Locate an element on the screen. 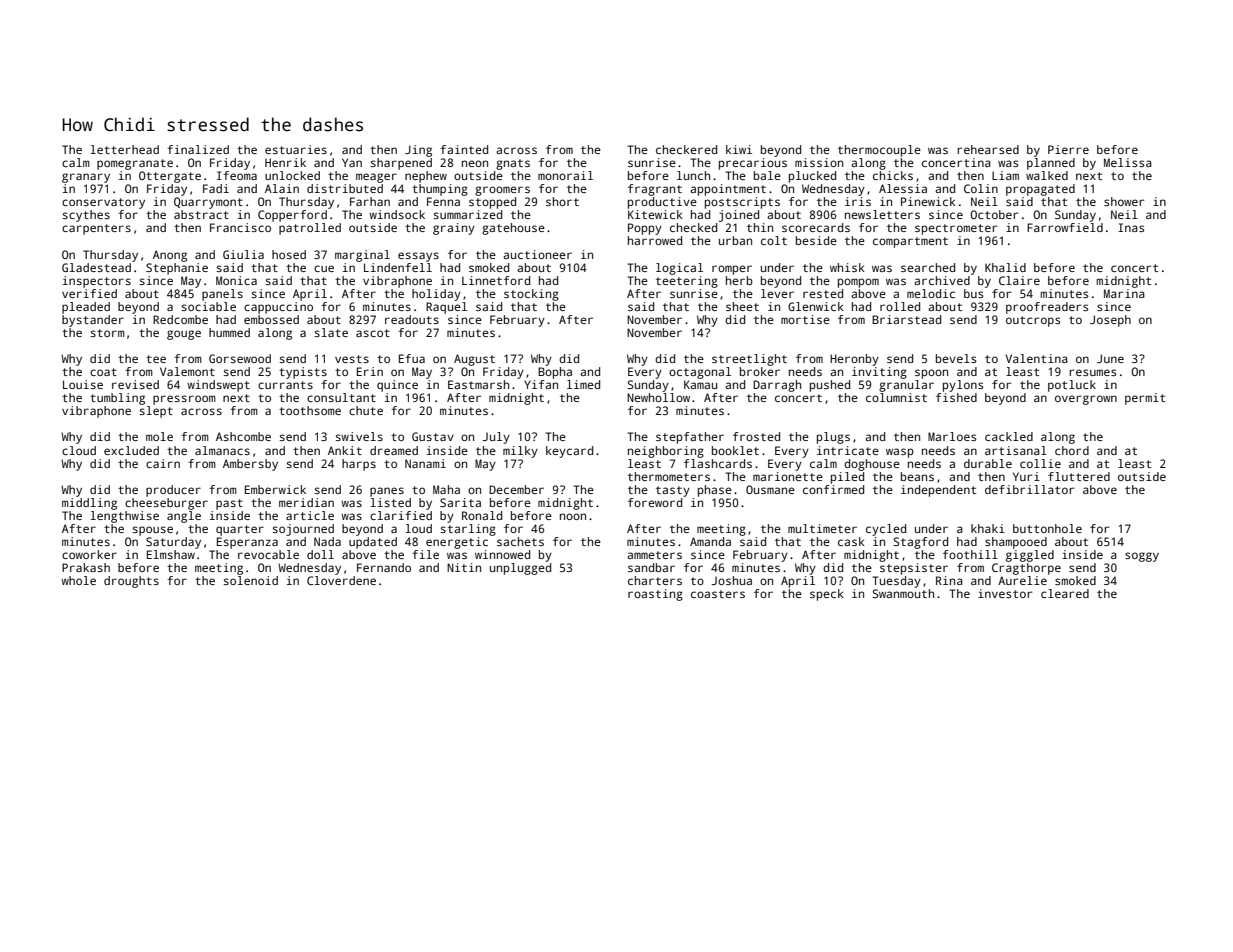 Image resolution: width=1233 pixels, height=952 pixels. checkered is located at coordinates (686, 149).
